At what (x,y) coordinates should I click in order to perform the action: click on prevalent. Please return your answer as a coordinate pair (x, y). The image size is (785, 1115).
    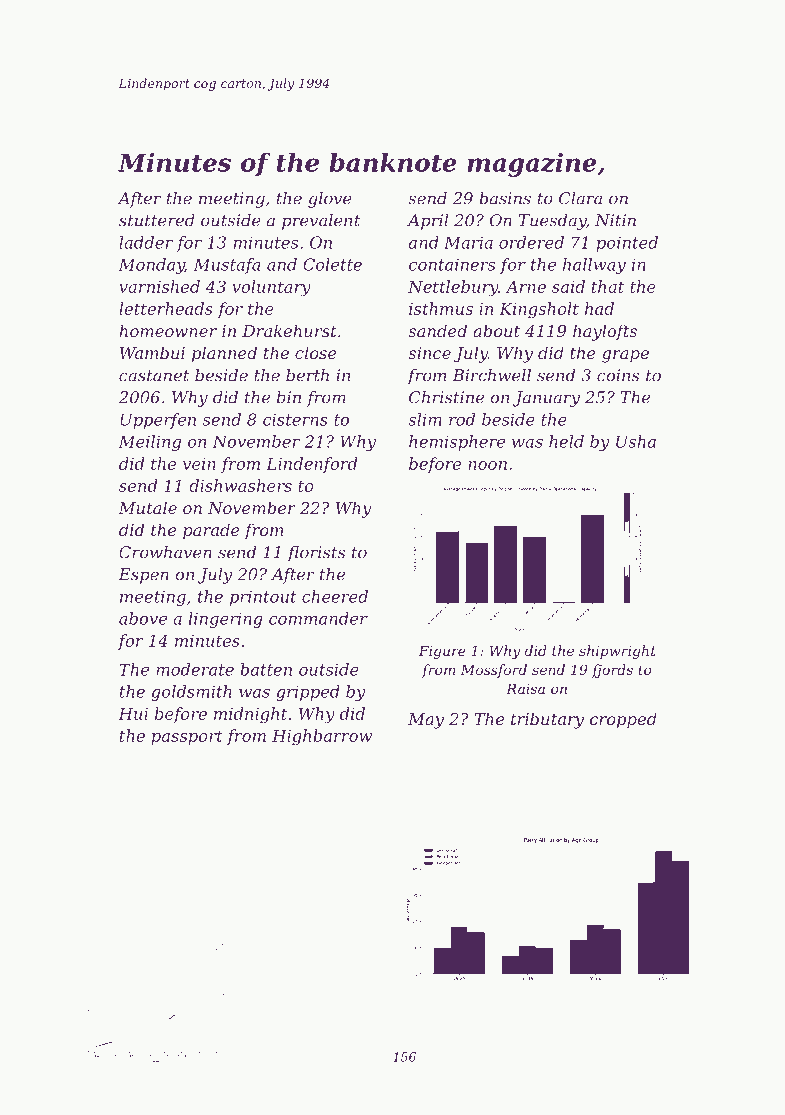
    Looking at the image, I should click on (321, 222).
